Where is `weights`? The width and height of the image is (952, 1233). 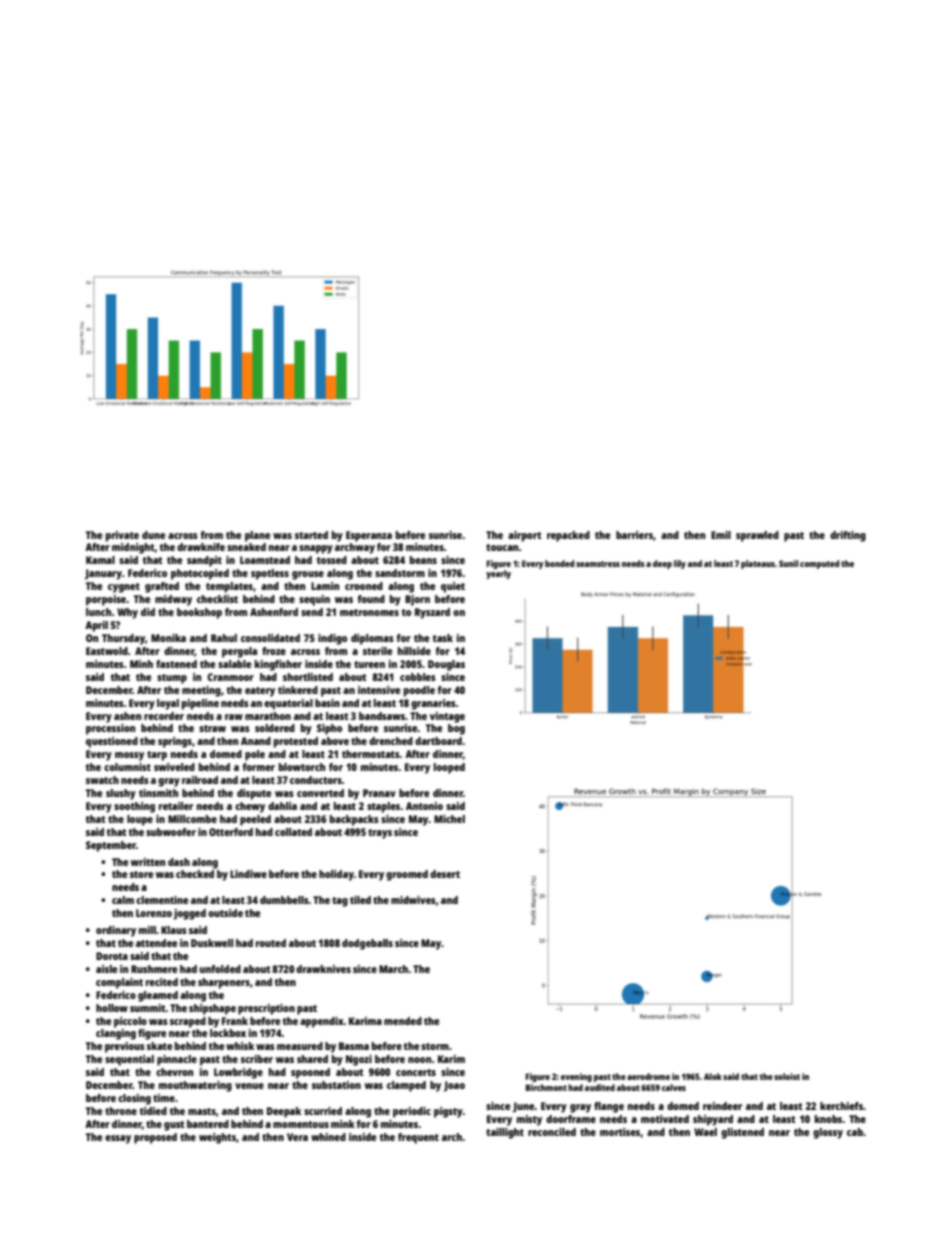
weights is located at coordinates (217, 1138).
